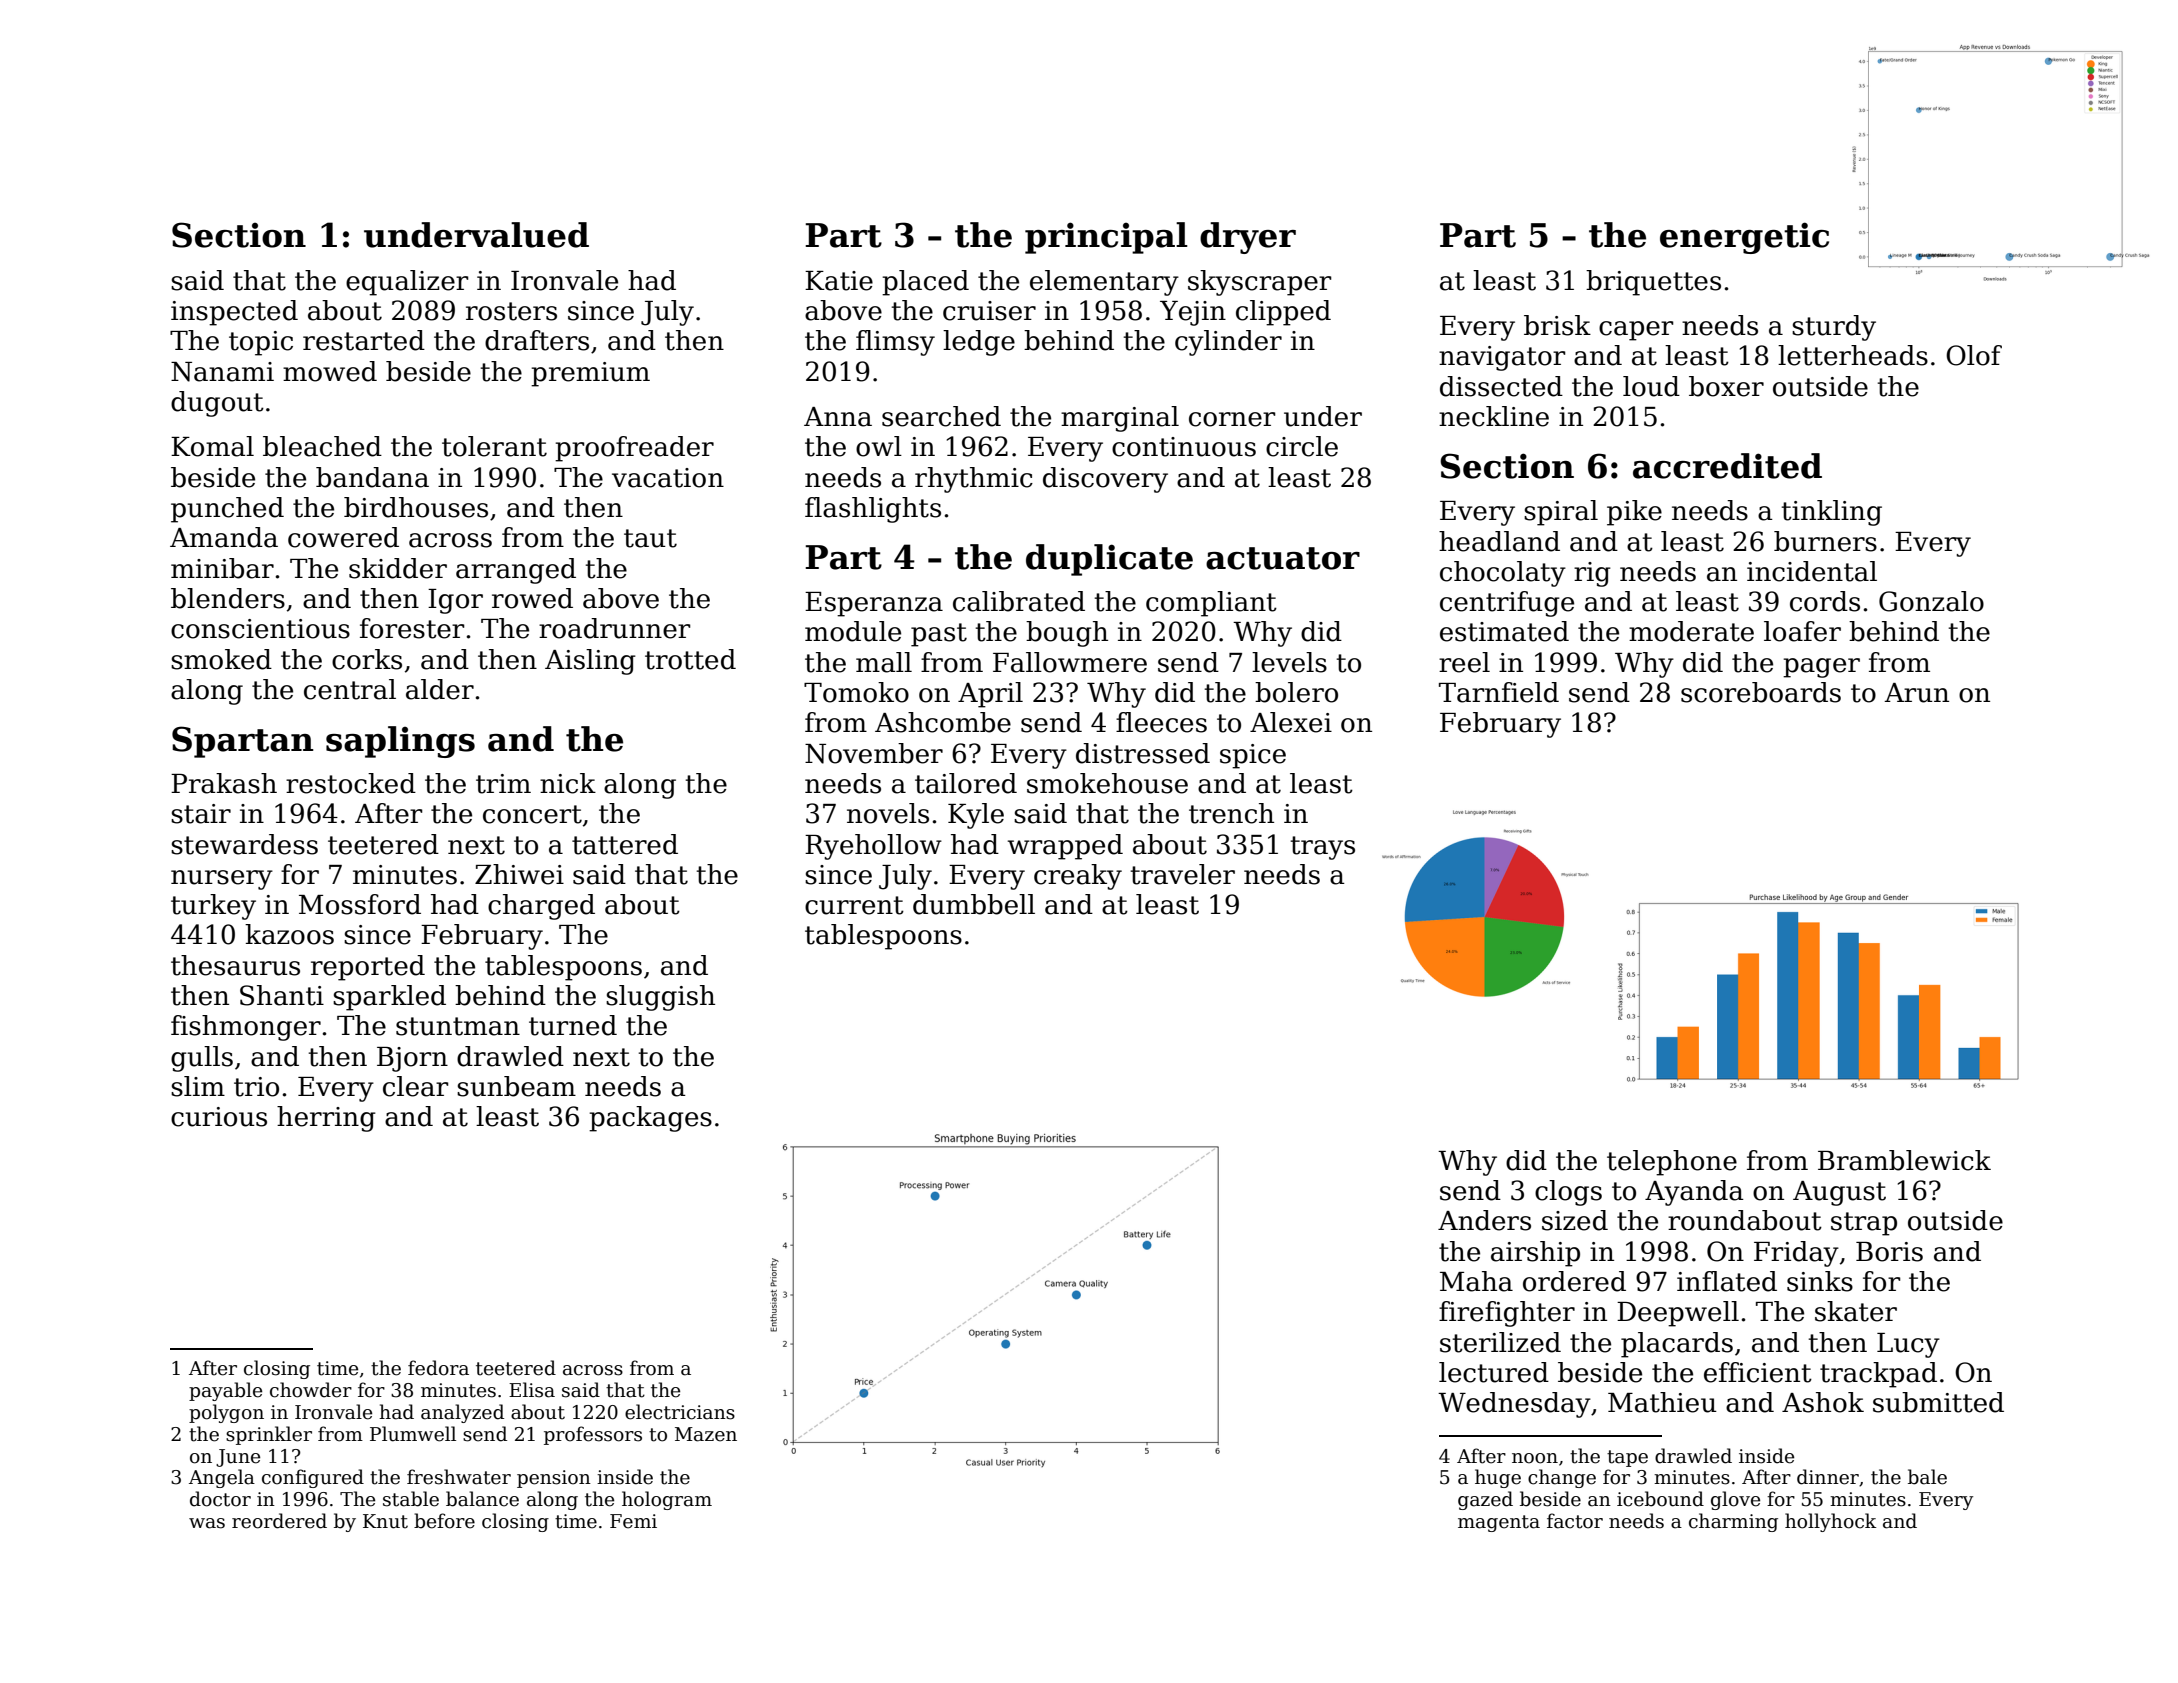 This document has height=1683, width=2178. What do you see at coordinates (1916, 693) in the document?
I see `Arun` at bounding box center [1916, 693].
